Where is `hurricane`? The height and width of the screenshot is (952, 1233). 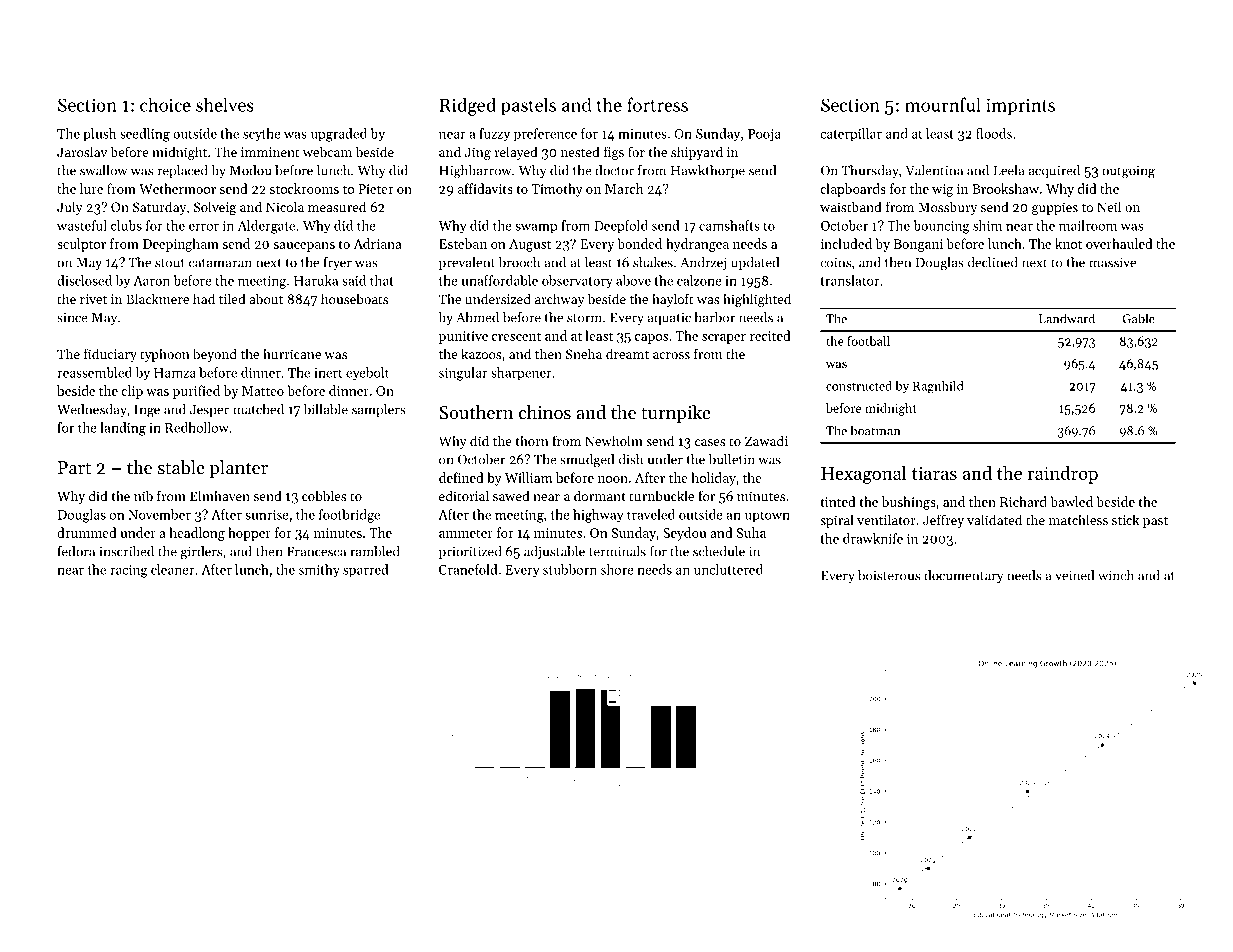
hurricane is located at coordinates (292, 353).
